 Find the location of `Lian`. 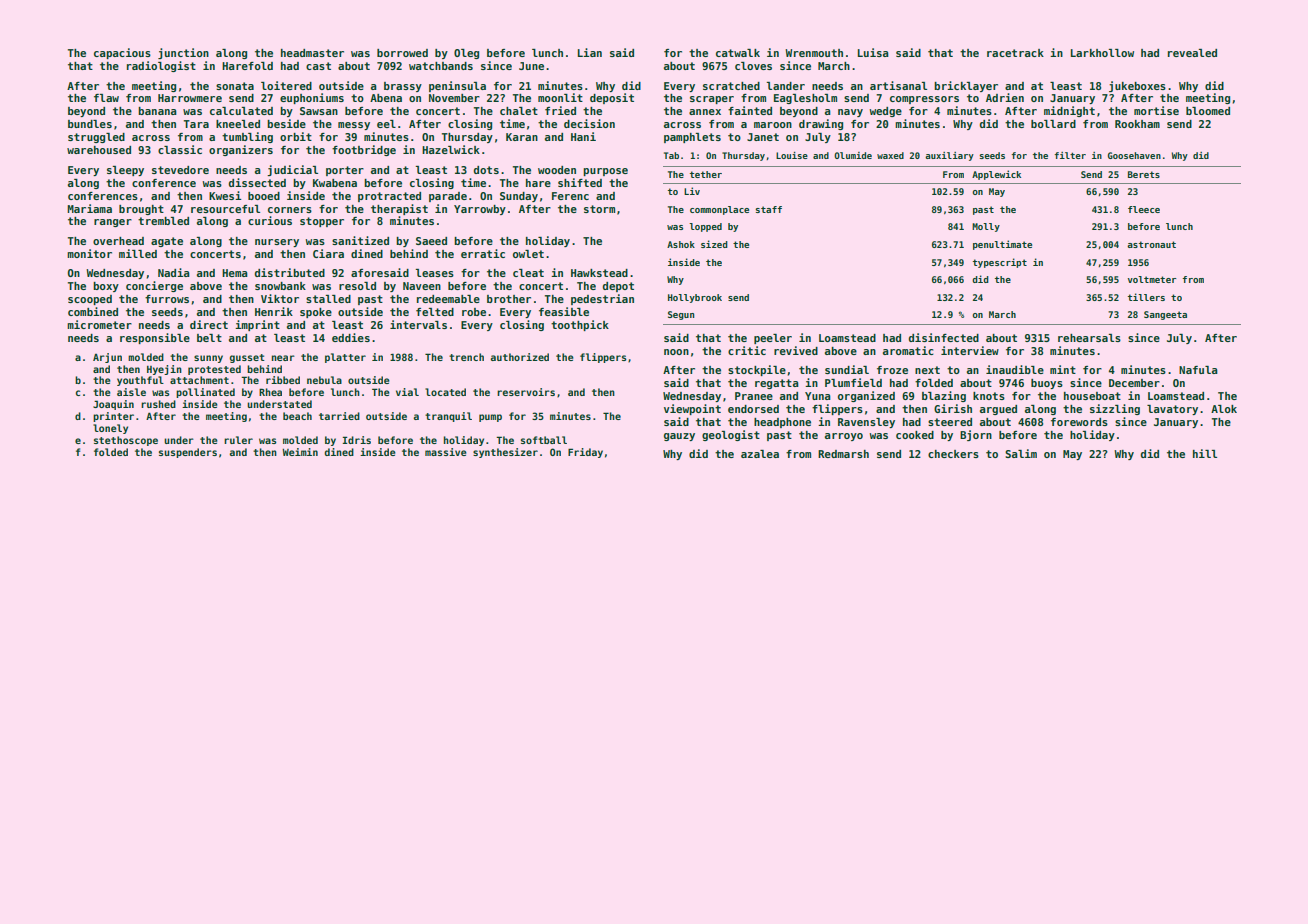

Lian is located at coordinates (590, 52).
